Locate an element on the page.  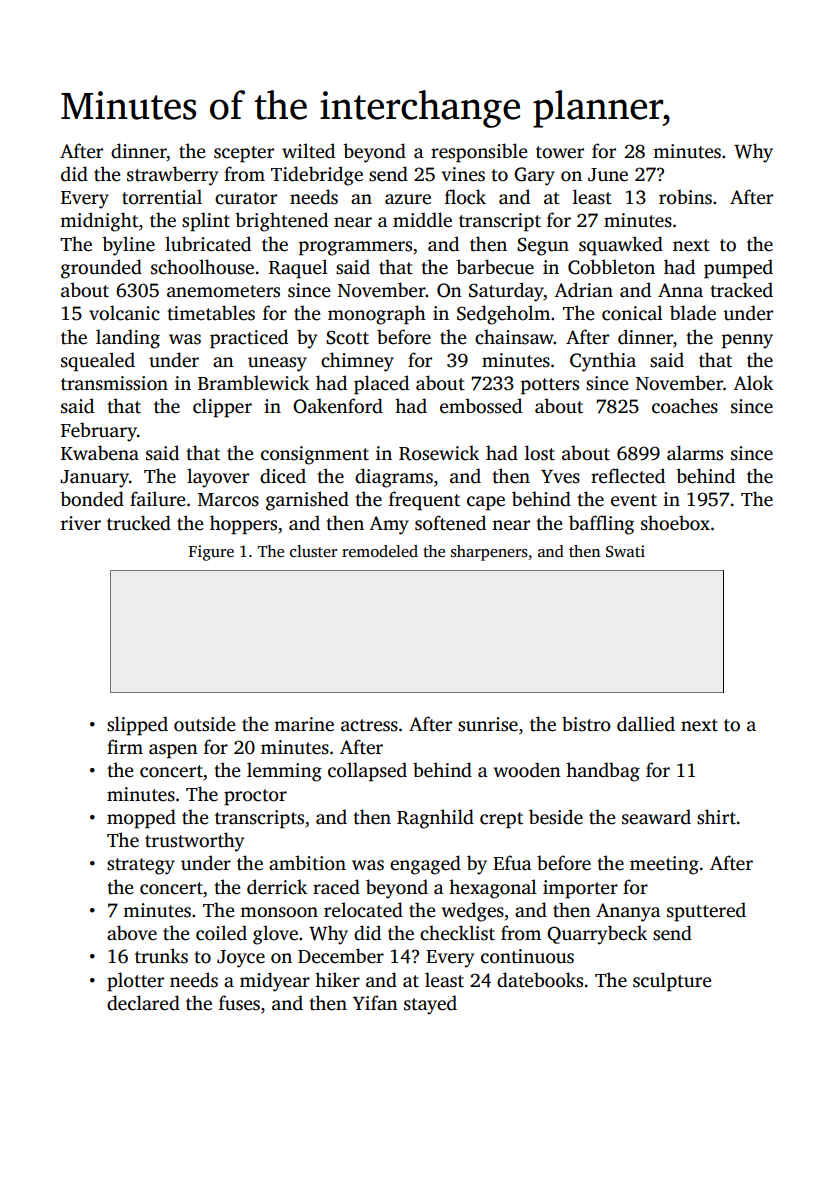
mopped is located at coordinates (141, 819).
